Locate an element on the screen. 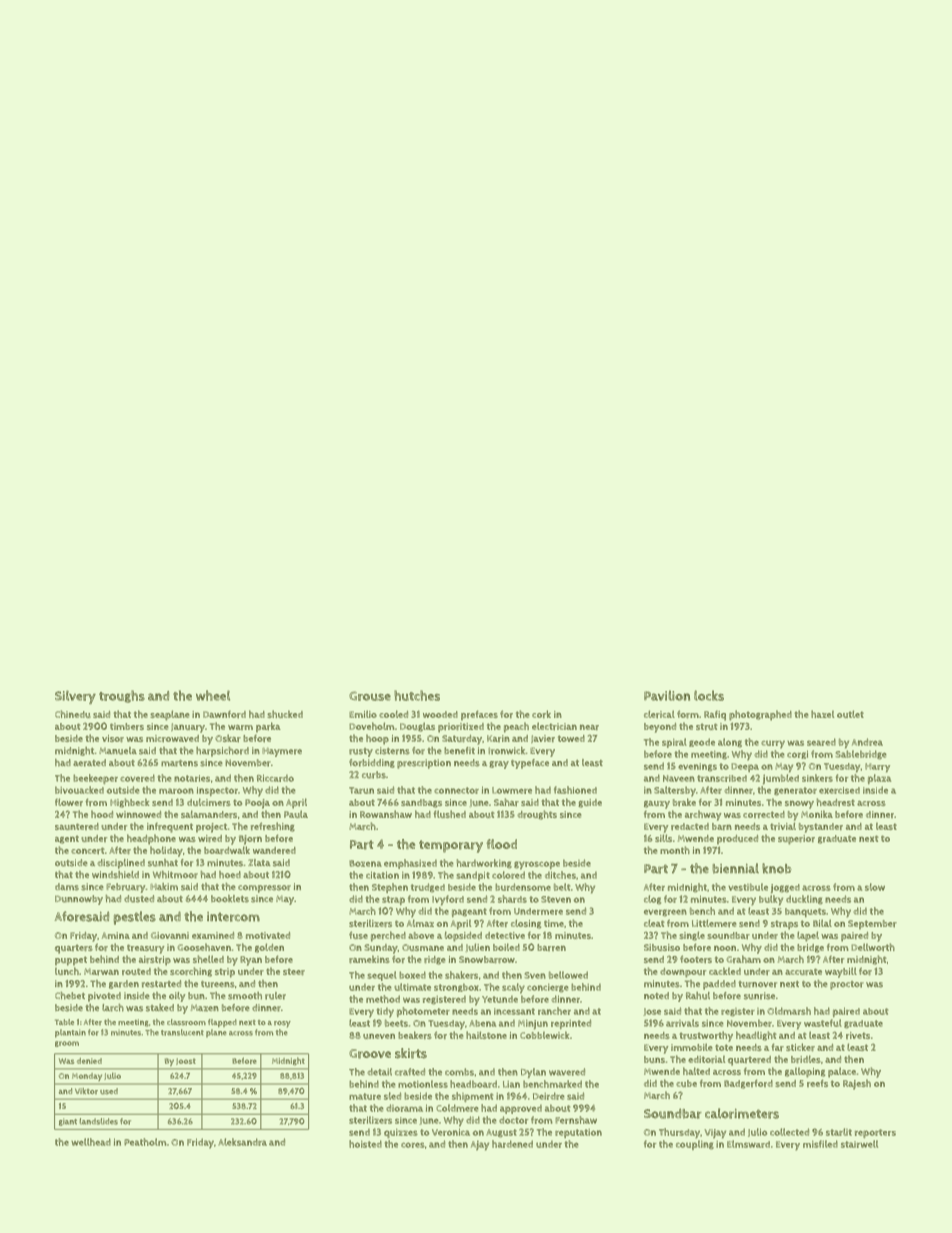  Highbeck is located at coordinates (129, 803).
